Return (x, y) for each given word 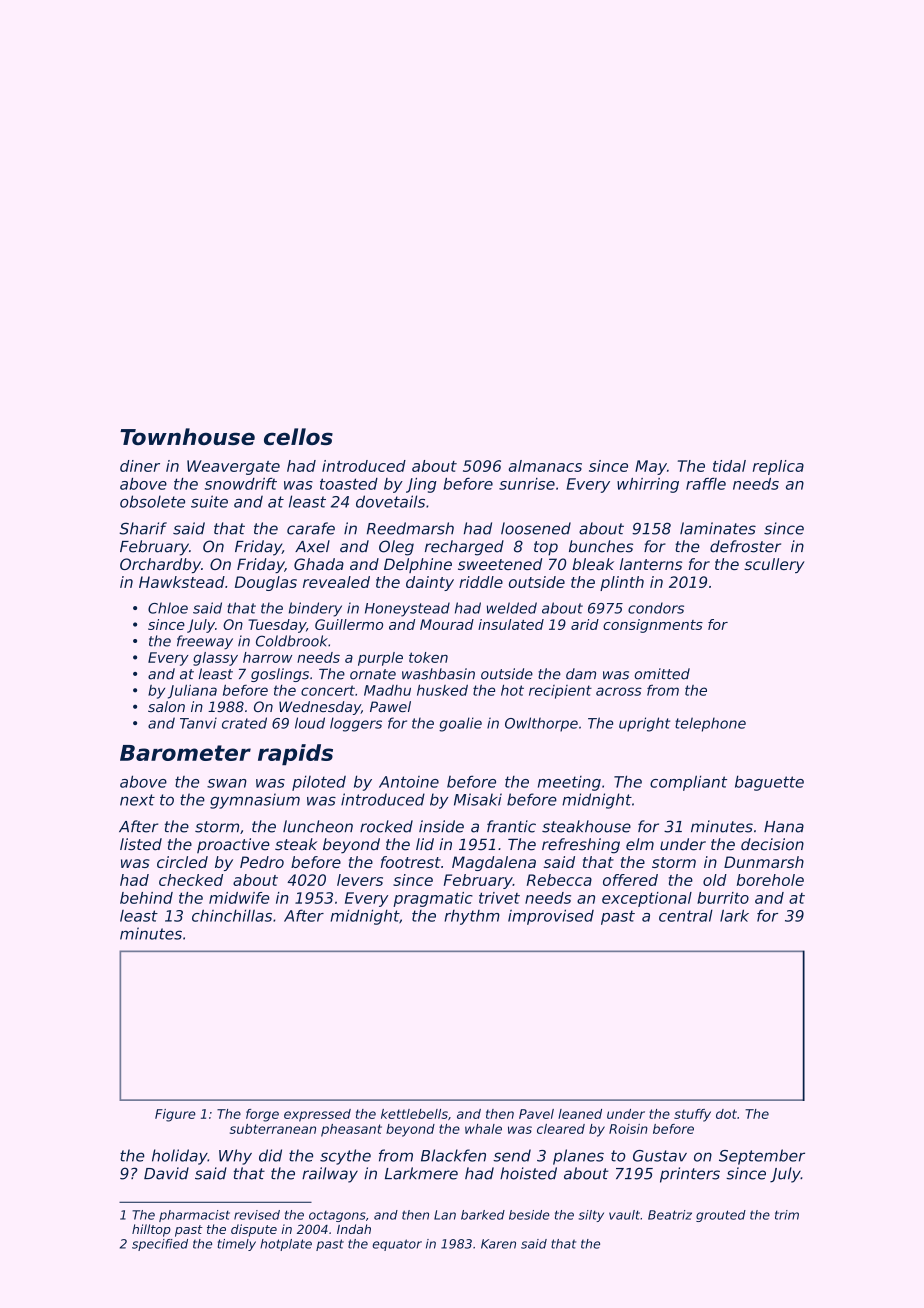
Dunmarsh (764, 862)
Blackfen (453, 1155)
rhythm (472, 917)
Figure (175, 1115)
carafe (311, 528)
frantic (511, 826)
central (686, 915)
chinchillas (232, 915)
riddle (481, 582)
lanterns (651, 564)
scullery (774, 565)
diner (140, 466)
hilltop (151, 1230)
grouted (721, 1216)
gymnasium (255, 801)
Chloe (168, 608)
